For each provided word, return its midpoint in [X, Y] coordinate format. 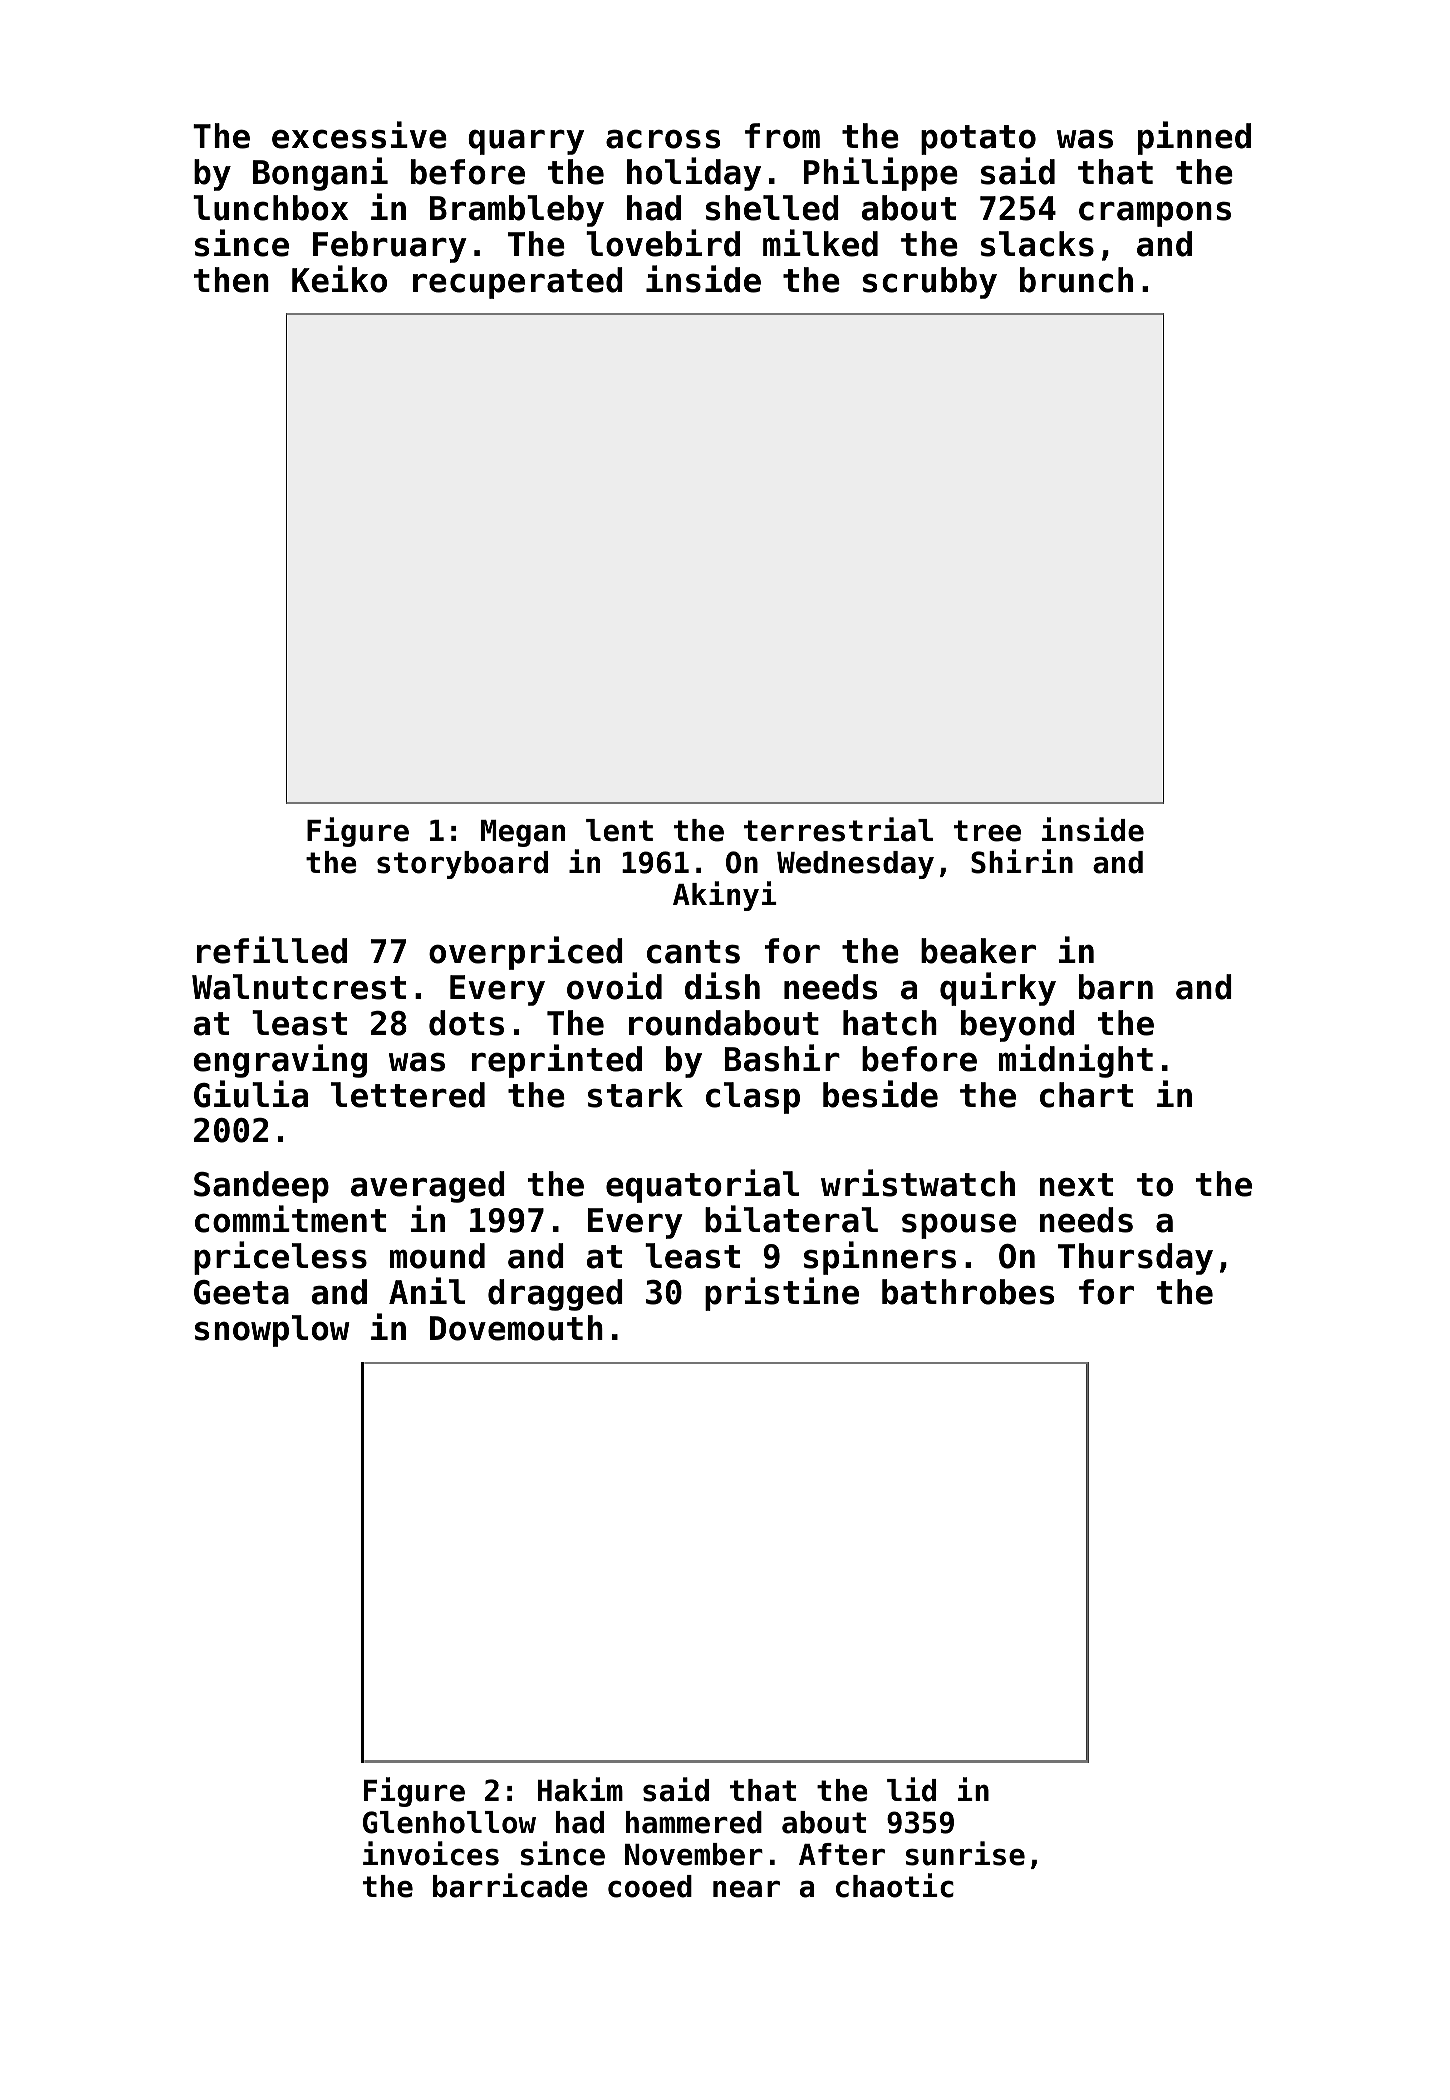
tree [987, 831]
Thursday [1135, 1259]
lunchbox [270, 208]
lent [619, 830]
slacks [1037, 244]
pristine [782, 1294]
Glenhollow [449, 1822]
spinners [880, 1258]
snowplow [272, 1331]
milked [820, 243]
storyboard [462, 865]
